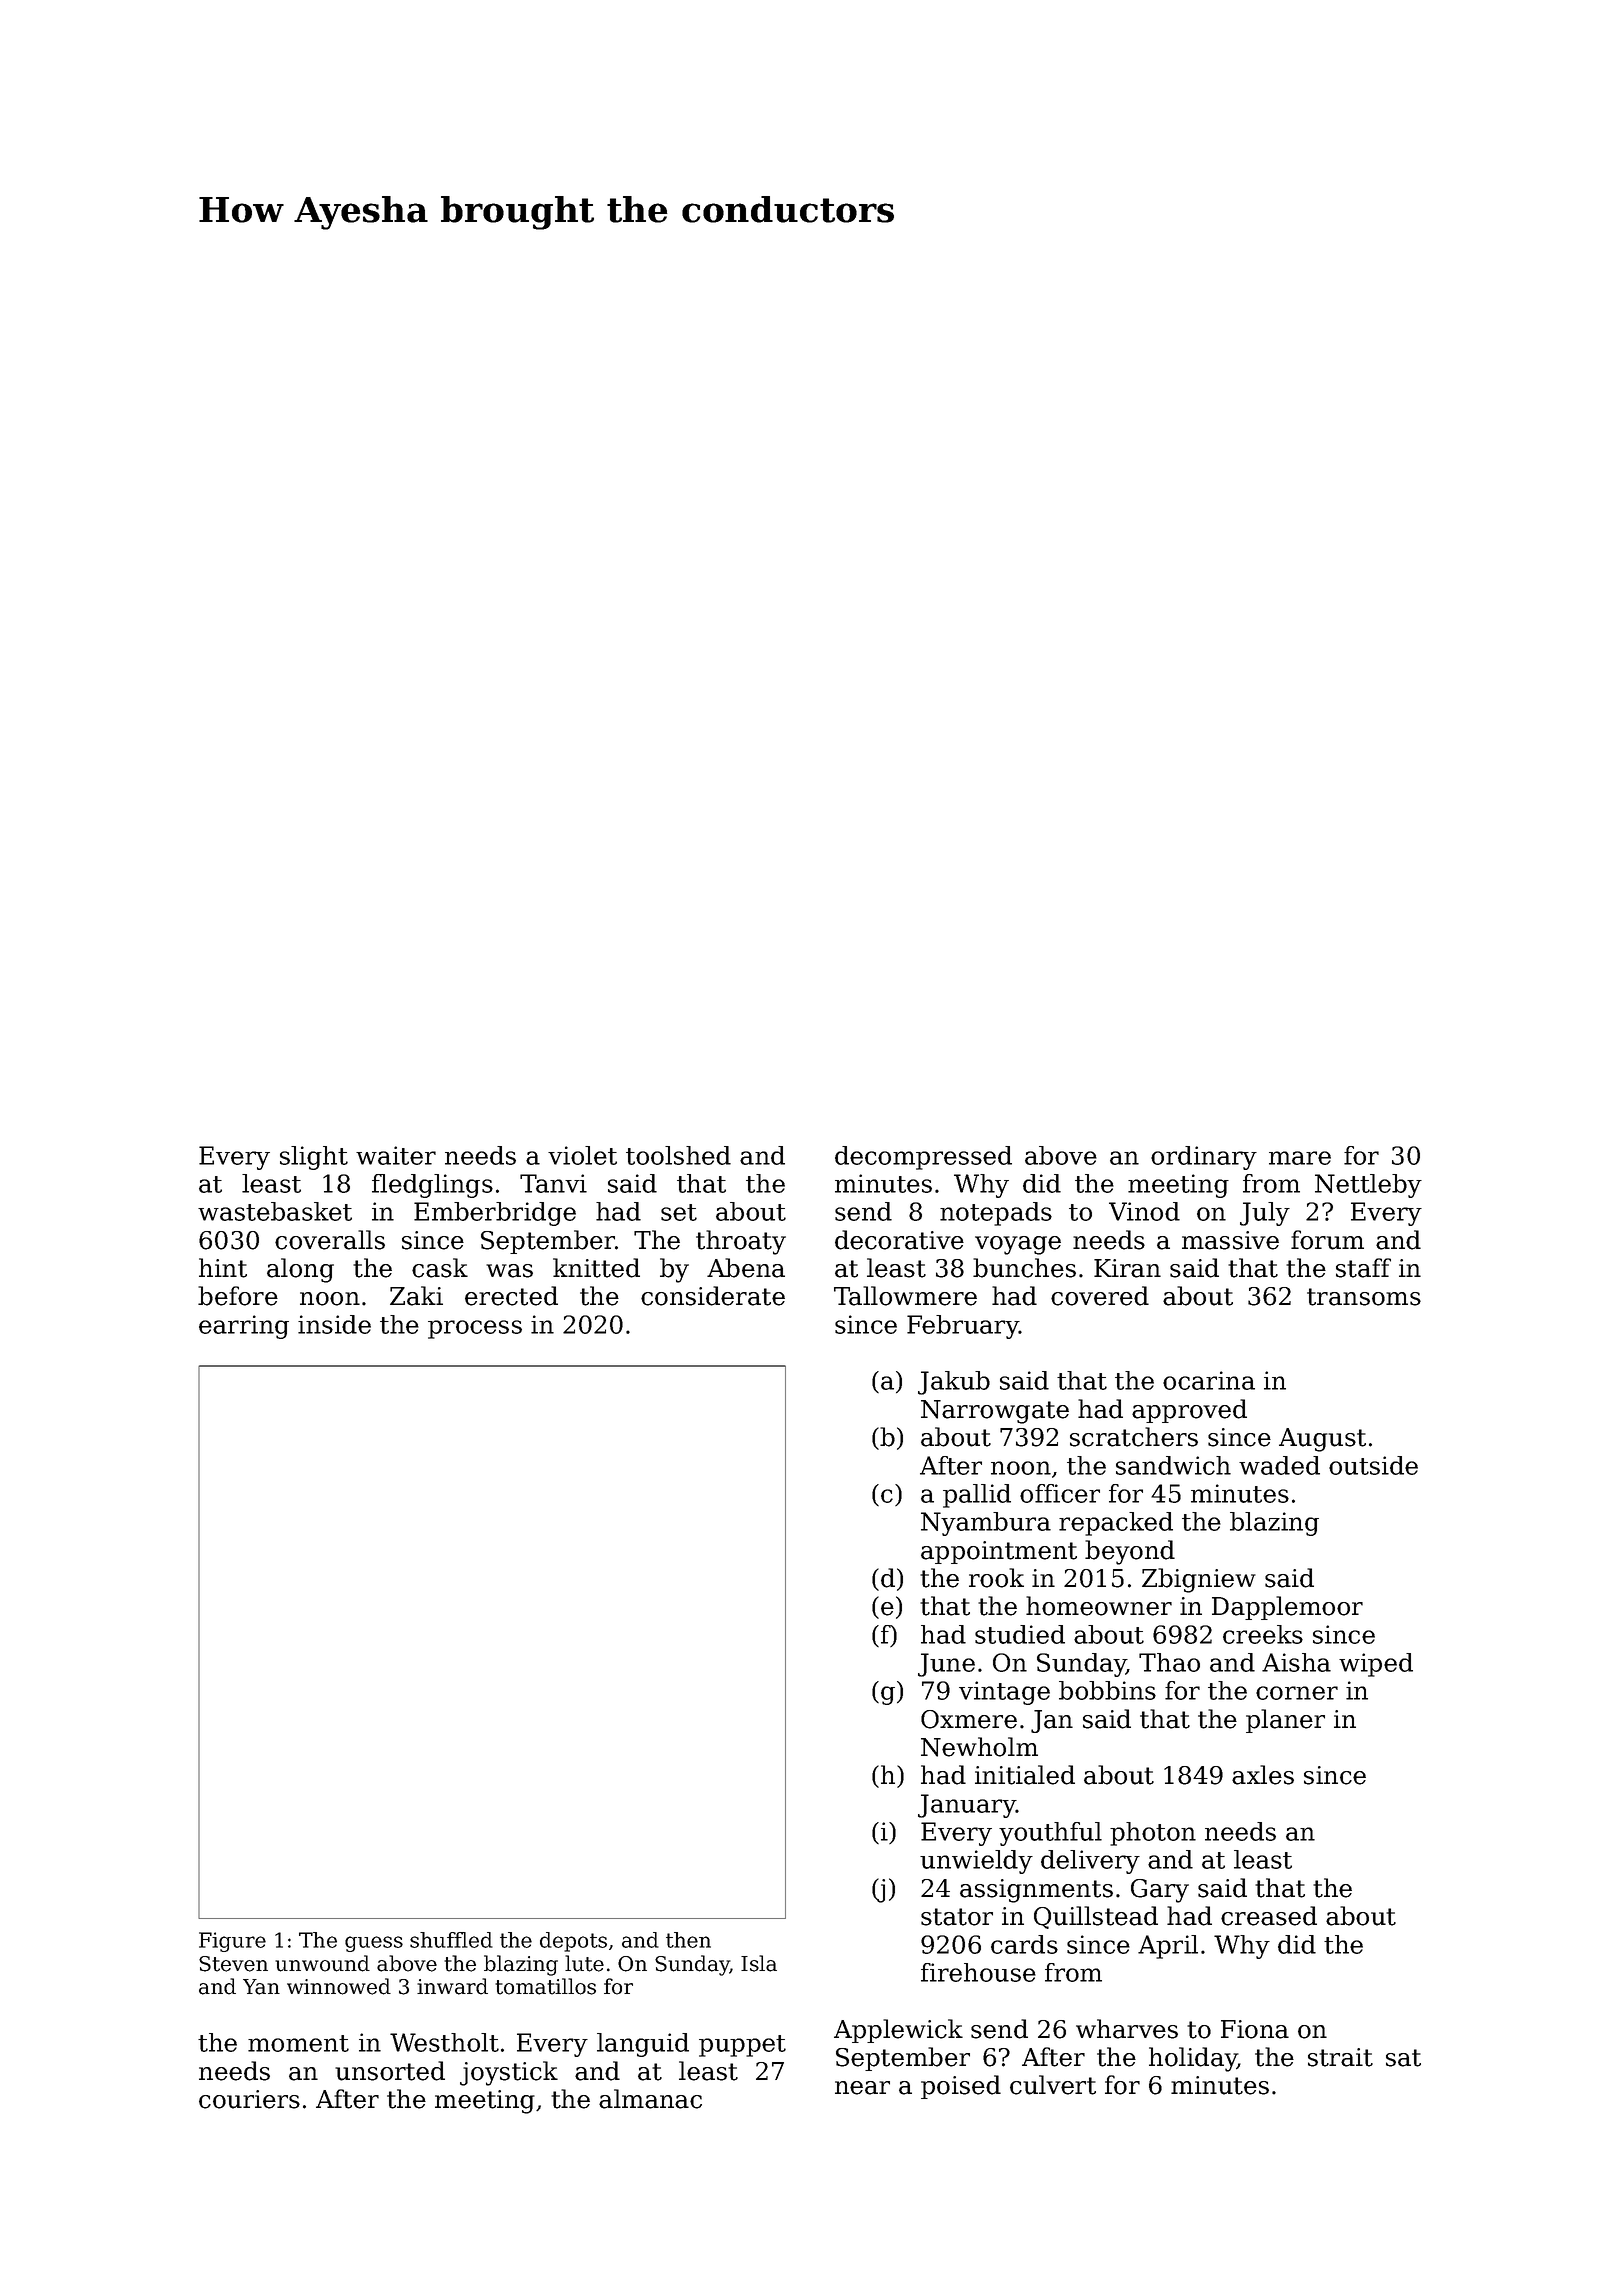  Describe the element at coordinates (1263, 1775) in the document. I see `axles` at that location.
